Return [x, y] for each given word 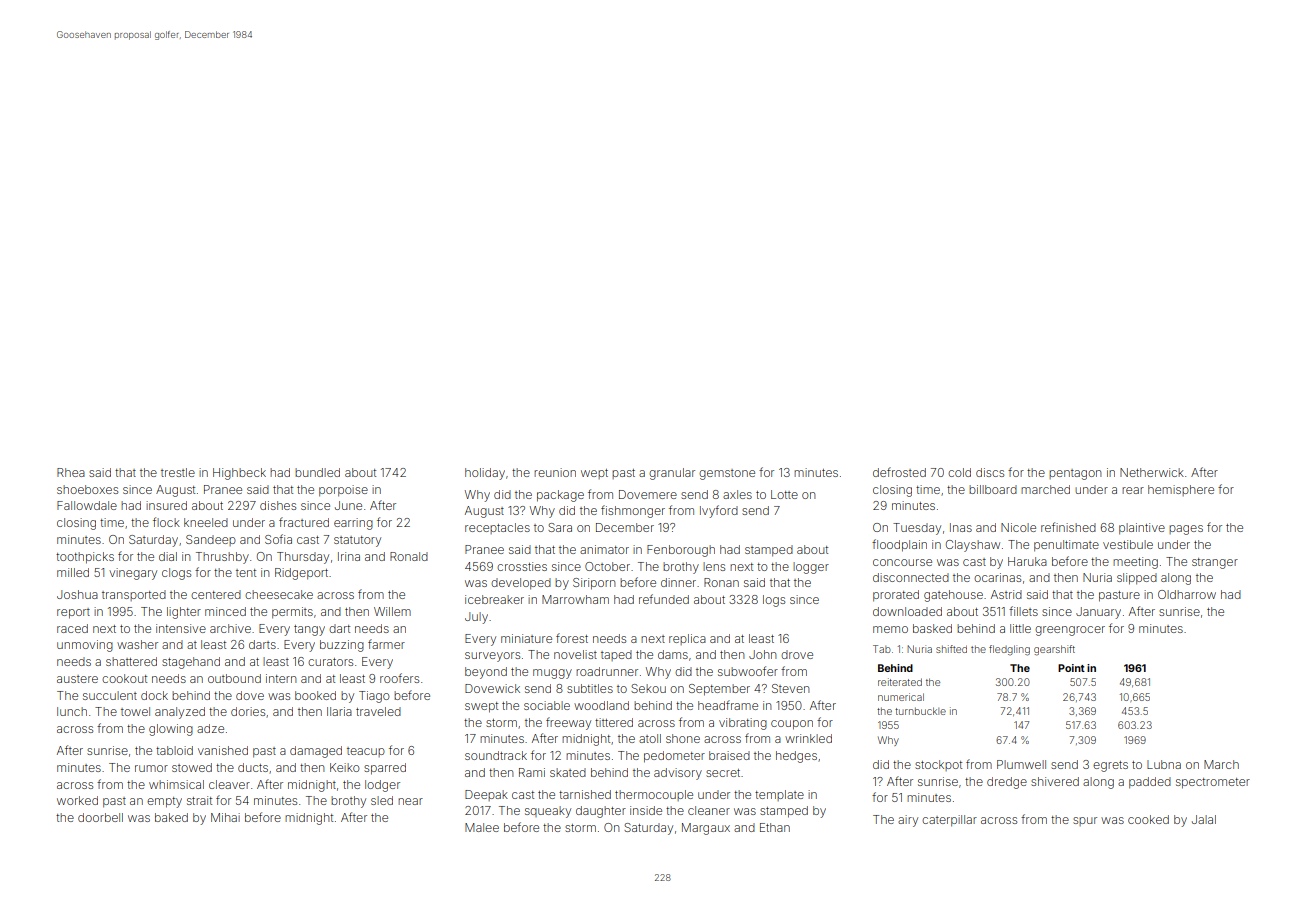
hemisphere [1181, 490]
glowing [171, 730]
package [560, 496]
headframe [728, 705]
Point [1071, 668]
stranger [1215, 563]
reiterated [900, 682]
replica [687, 639]
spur [1085, 821]
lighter [184, 613]
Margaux [706, 829]
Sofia [278, 539]
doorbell [100, 817]
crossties [522, 566]
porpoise [343, 491]
